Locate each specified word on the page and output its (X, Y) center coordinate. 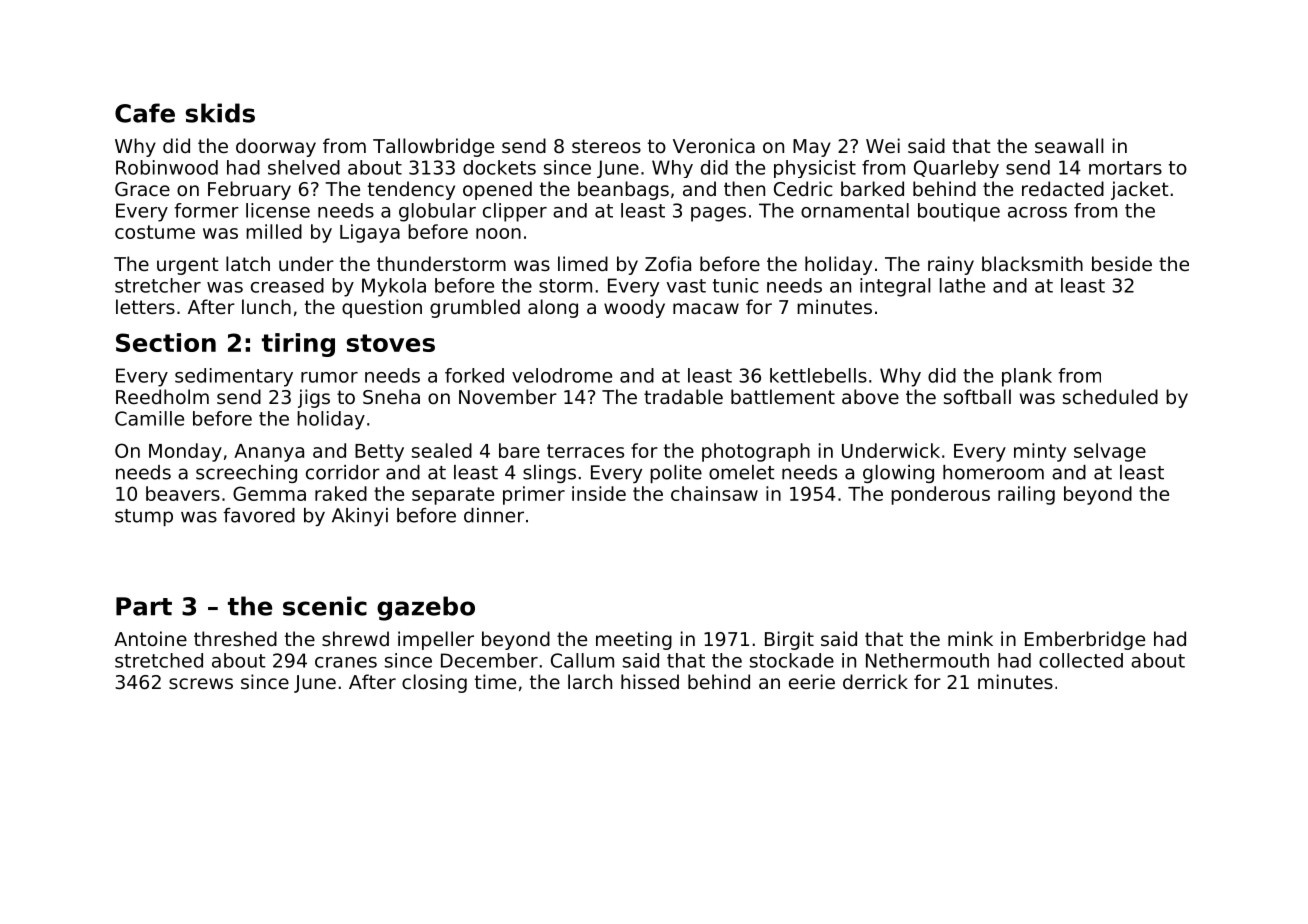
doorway (276, 147)
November (508, 396)
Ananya (269, 453)
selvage (1110, 452)
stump (144, 517)
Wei (883, 145)
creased (287, 285)
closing (434, 683)
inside (599, 493)
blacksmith (1032, 263)
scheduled (1110, 396)
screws (201, 683)
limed (583, 263)
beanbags (623, 190)
